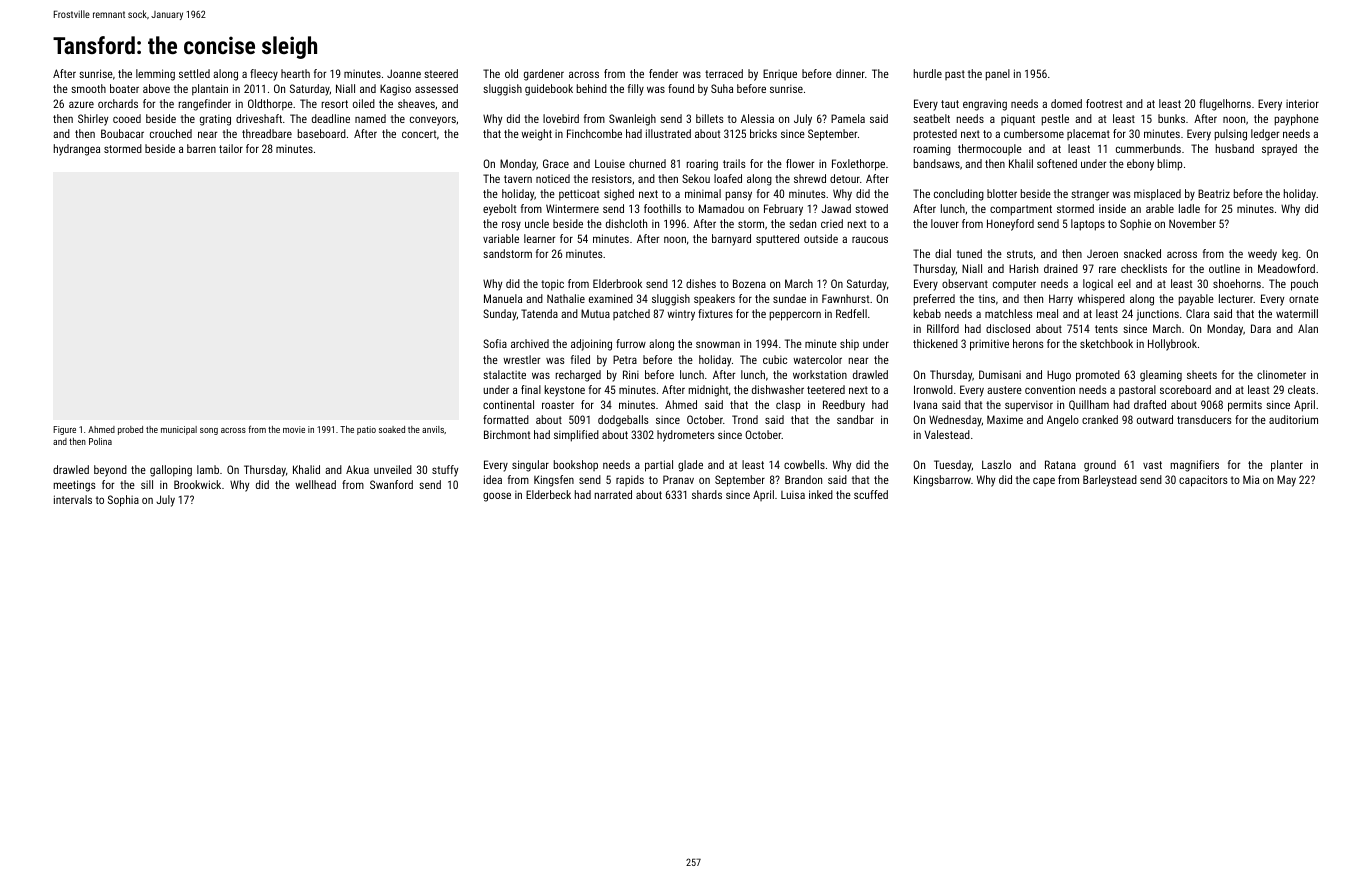 This document has height=887, width=1372. I want to click on guidebook, so click(549, 90).
